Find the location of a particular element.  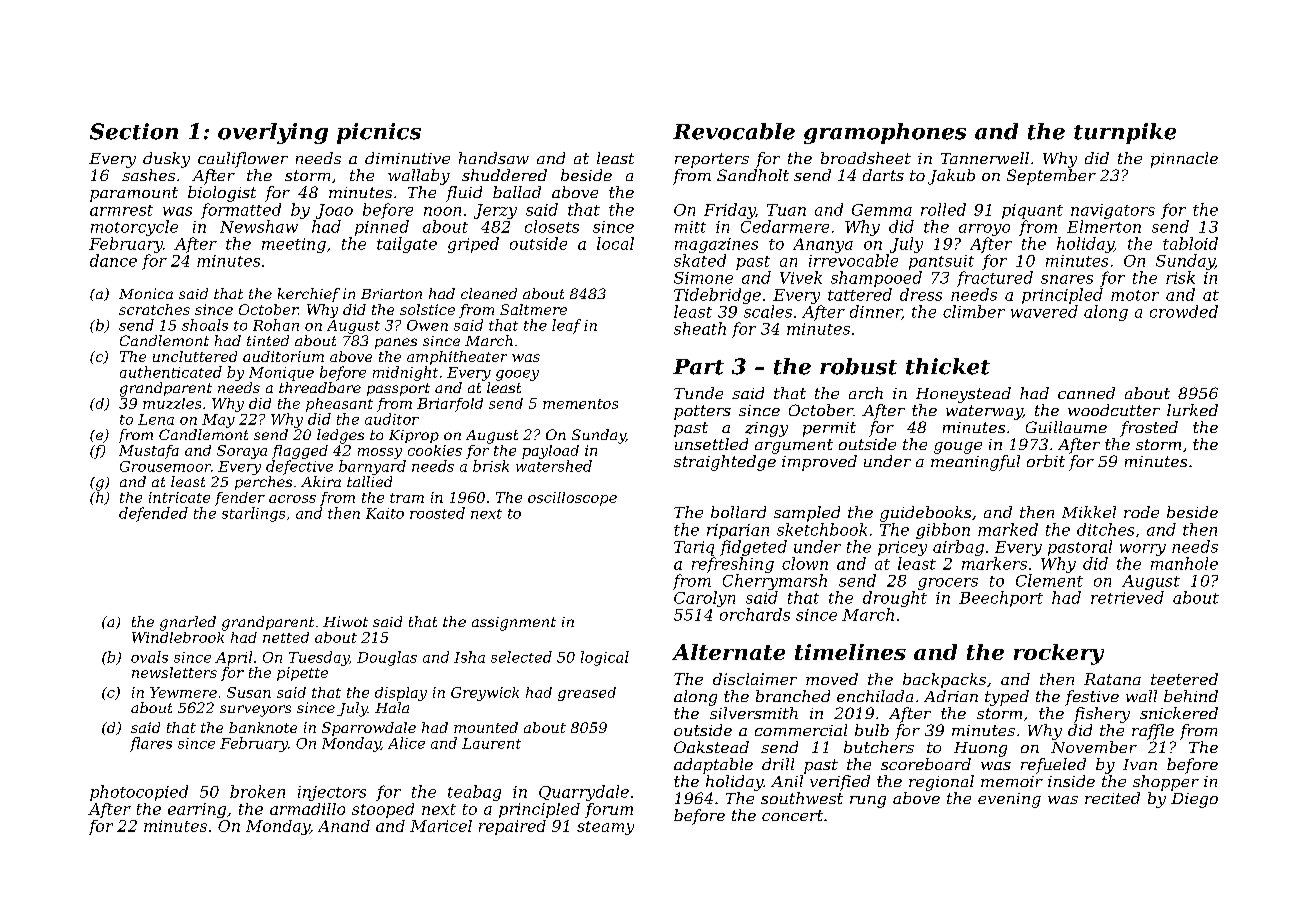

broadsheet is located at coordinates (866, 158).
